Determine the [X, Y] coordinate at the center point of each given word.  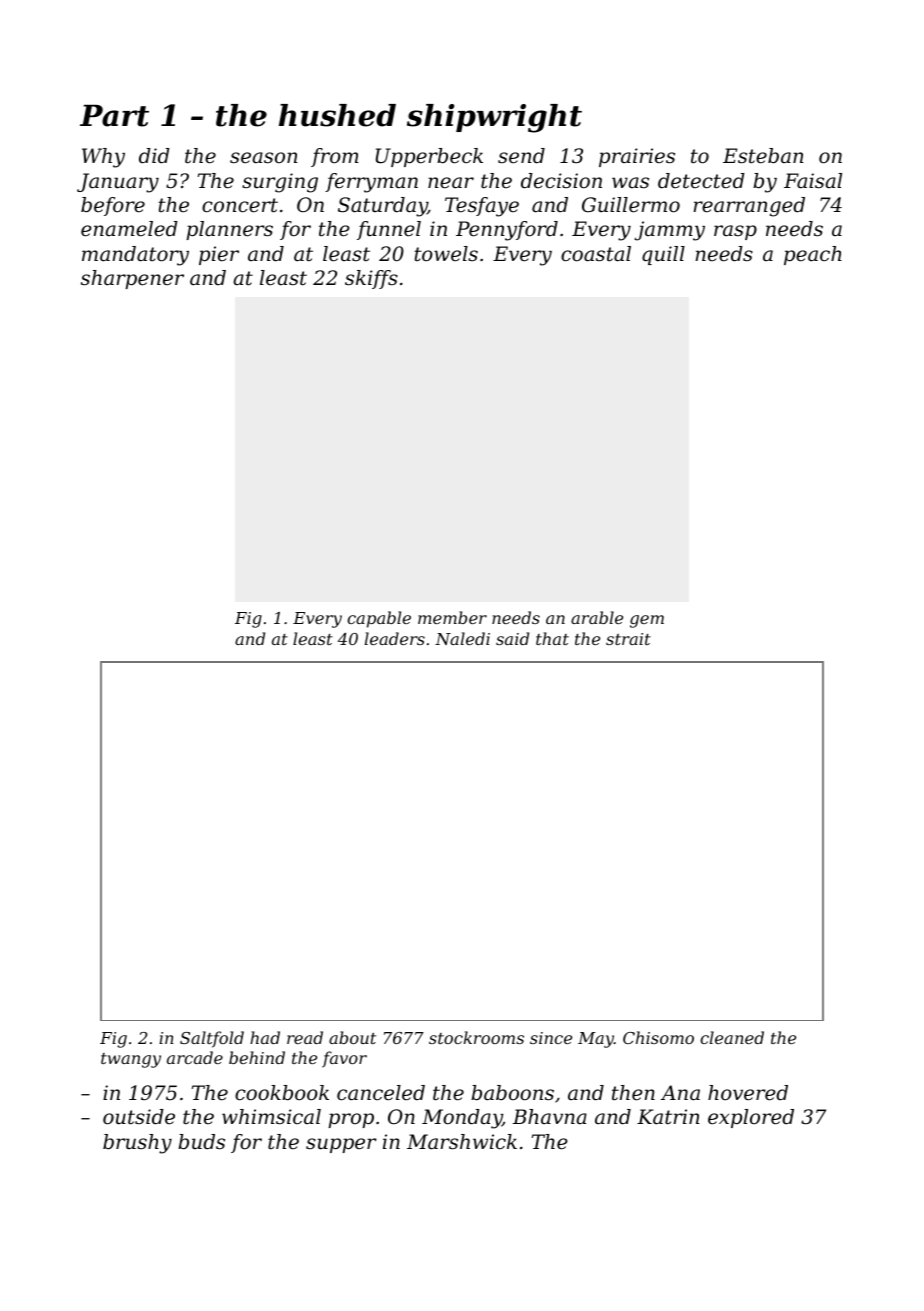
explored [751, 1118]
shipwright [494, 118]
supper [341, 1145]
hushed [337, 115]
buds [201, 1142]
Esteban [763, 156]
